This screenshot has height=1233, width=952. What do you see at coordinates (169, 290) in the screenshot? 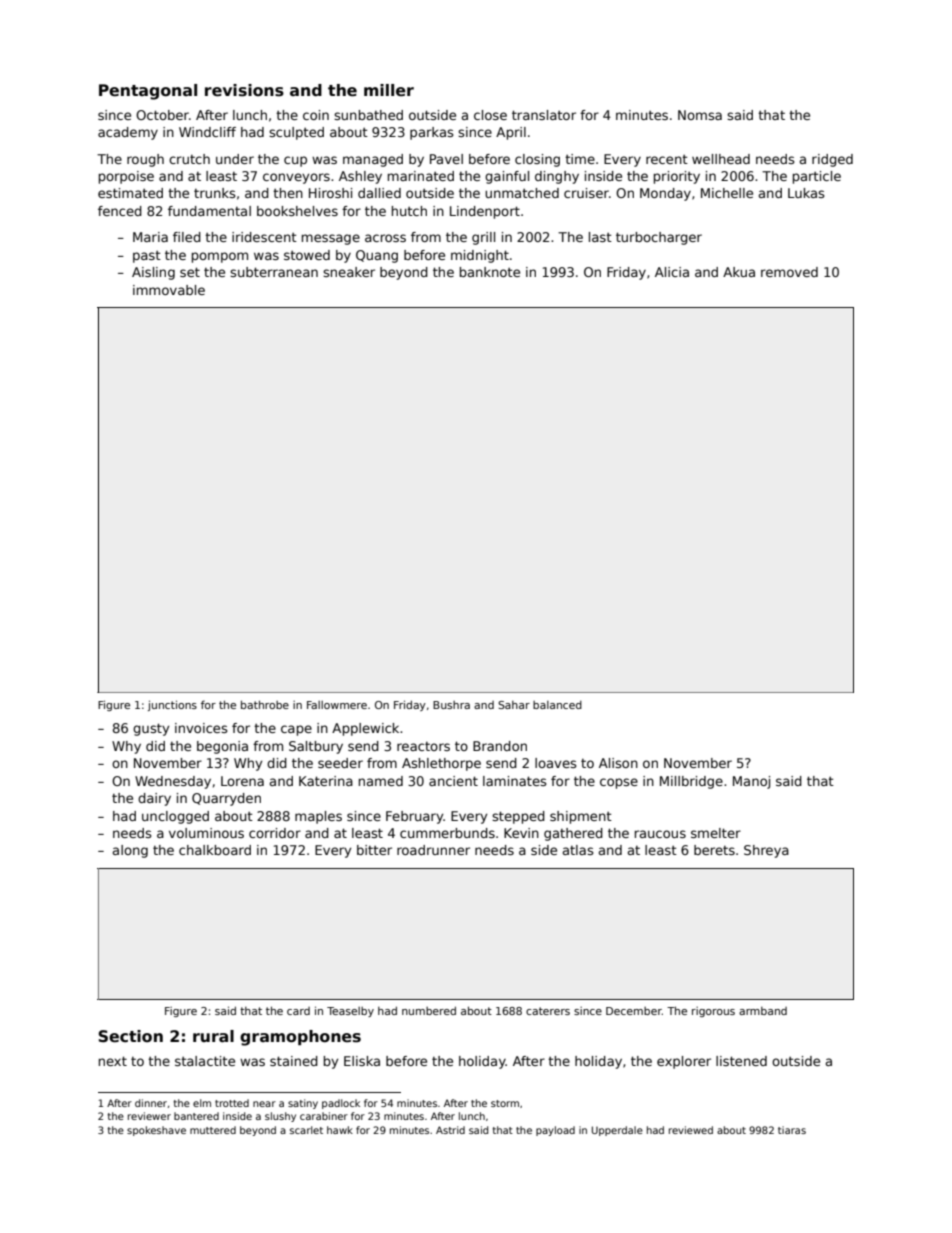
I see `immovable` at bounding box center [169, 290].
